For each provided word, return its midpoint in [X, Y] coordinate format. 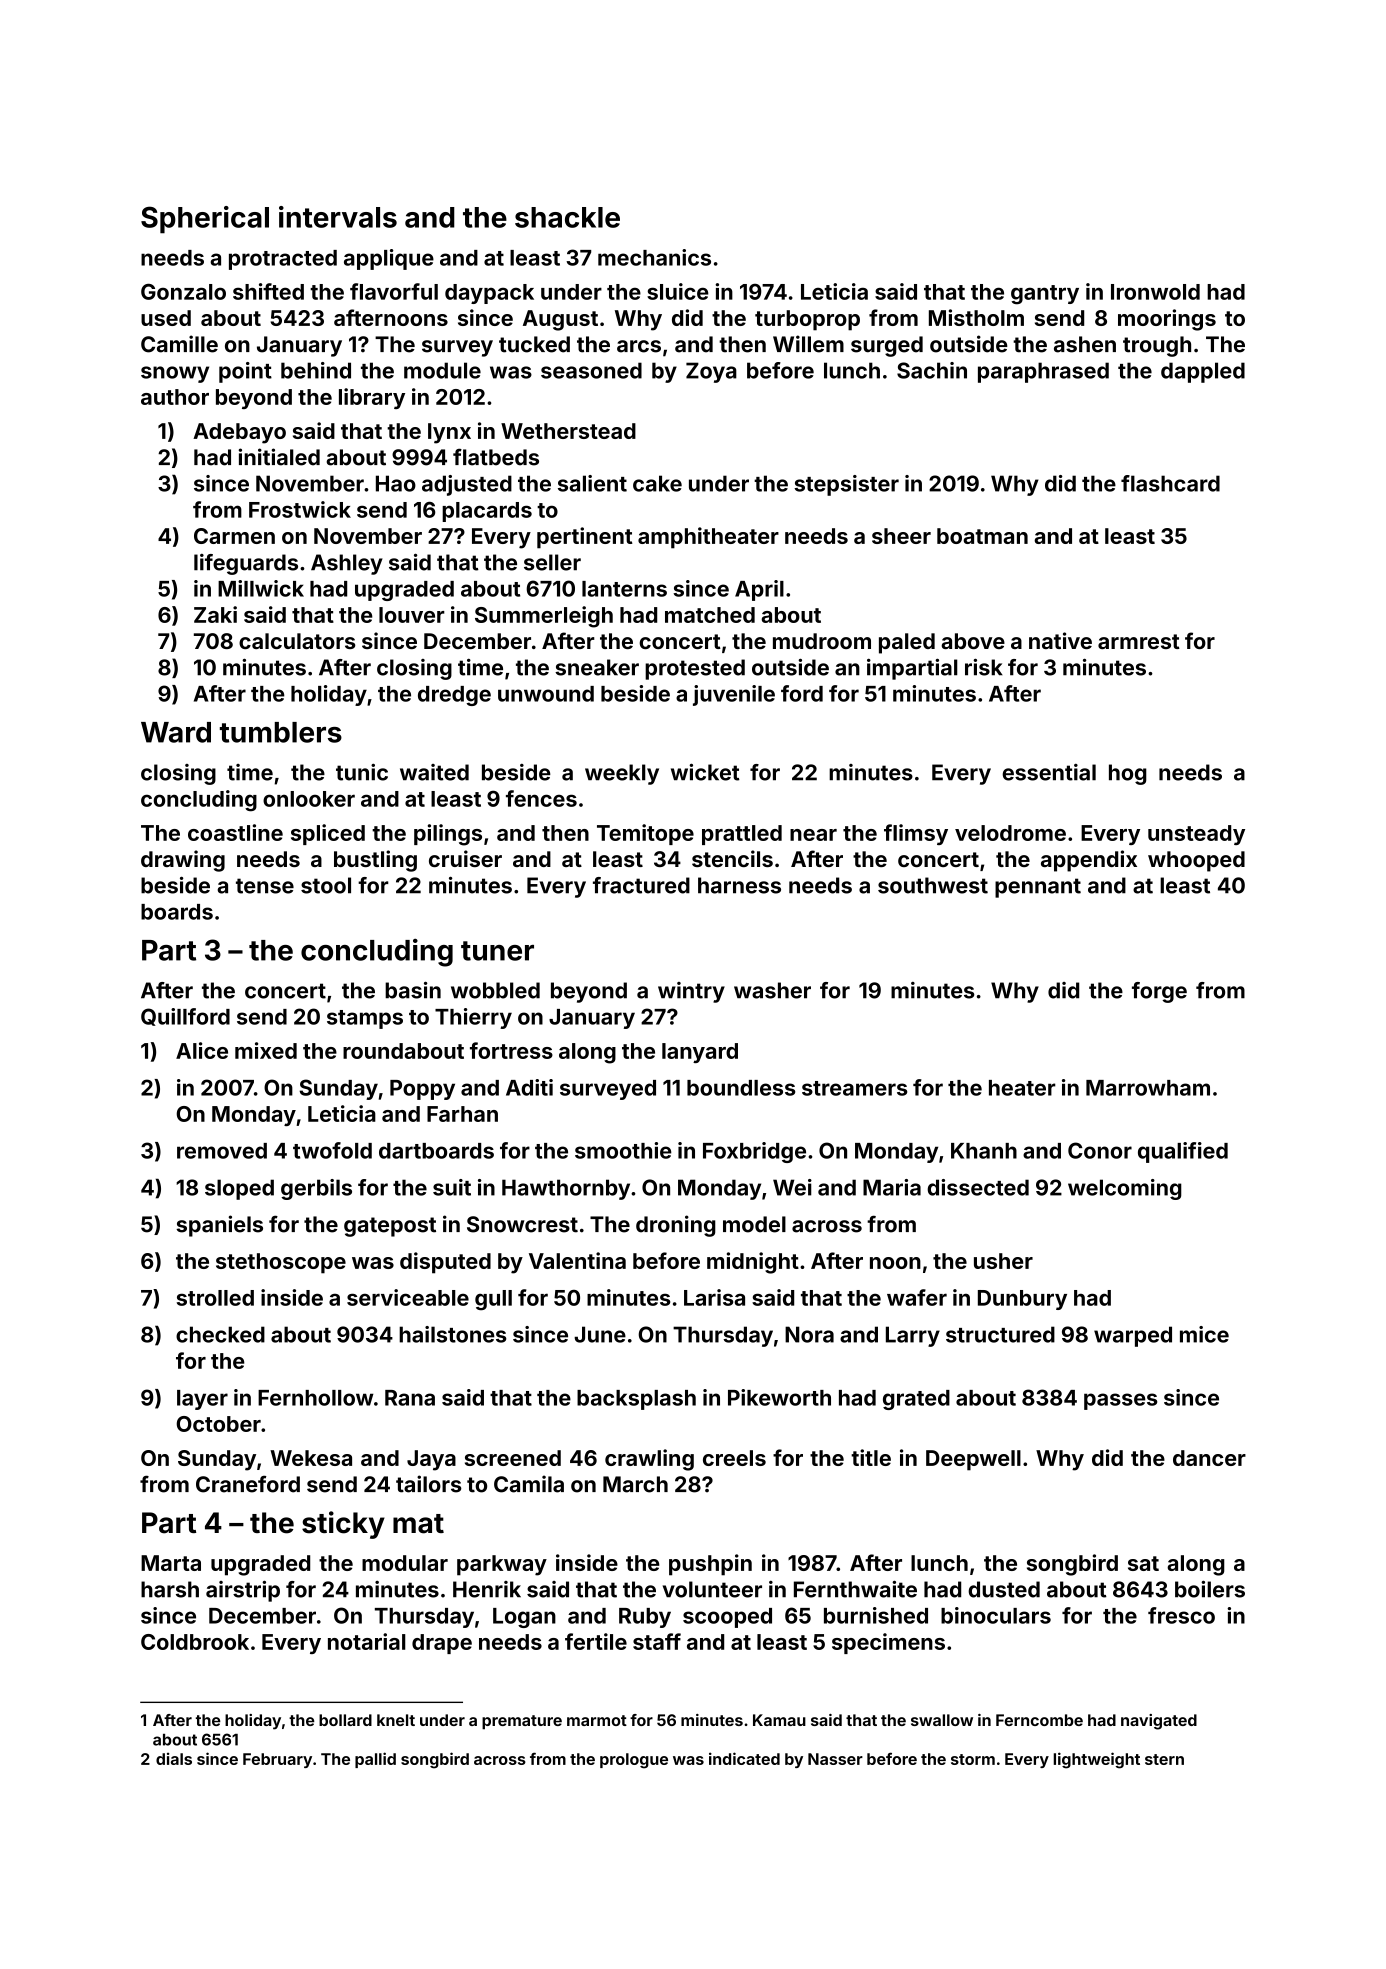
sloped [239, 1189]
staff [657, 1641]
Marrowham [1148, 1088]
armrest [1139, 641]
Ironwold [1155, 292]
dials [174, 1759]
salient [592, 483]
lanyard [700, 1053]
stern [1164, 1759]
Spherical [205, 220]
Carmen [234, 536]
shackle [567, 217]
